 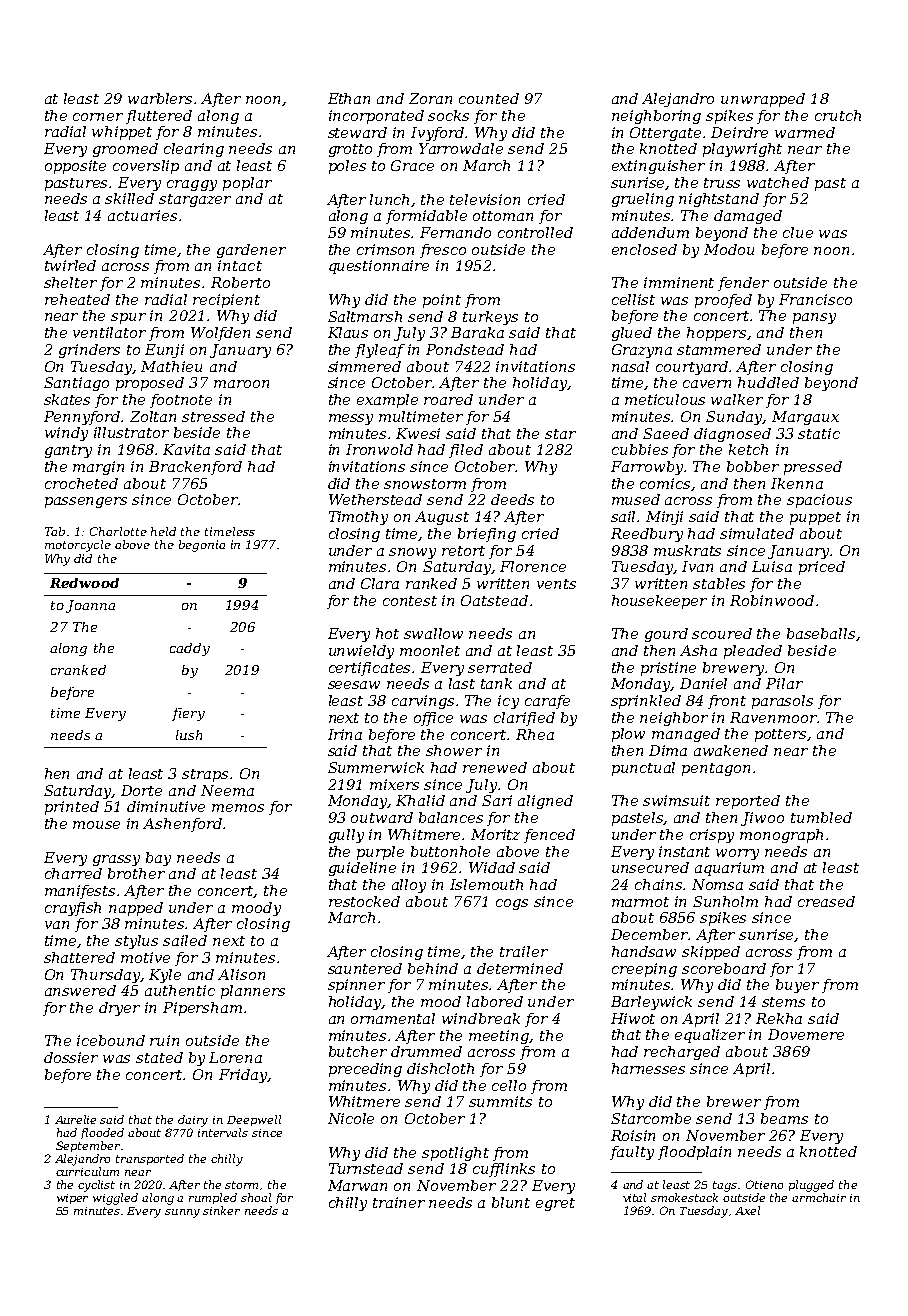 I want to click on Santiago, so click(x=76, y=384).
